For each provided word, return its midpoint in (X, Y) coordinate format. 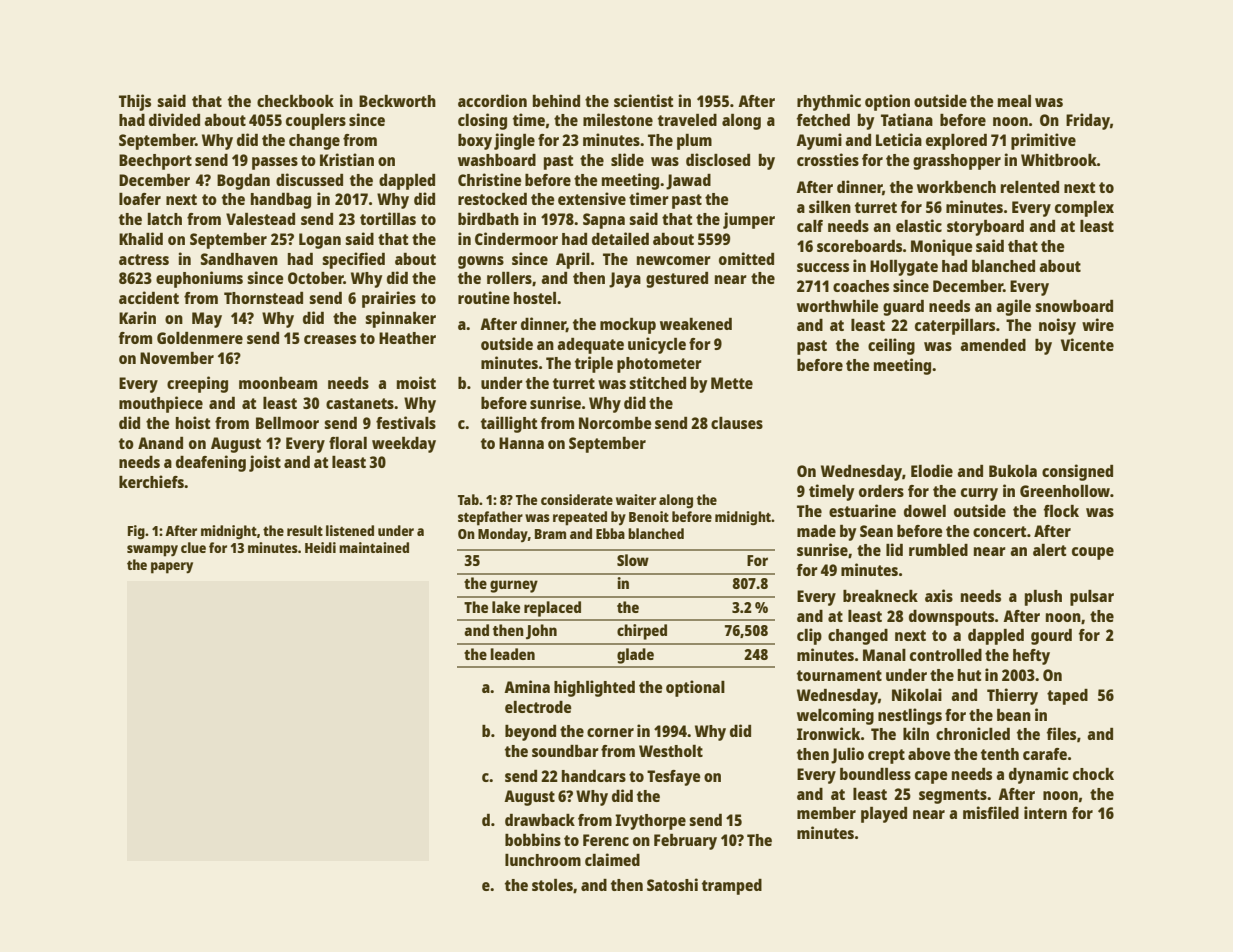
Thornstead (263, 298)
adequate (590, 346)
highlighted (594, 688)
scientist (643, 100)
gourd (1051, 637)
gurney (514, 586)
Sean (876, 531)
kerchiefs (151, 481)
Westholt (671, 751)
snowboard (1074, 306)
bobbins (533, 839)
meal (1014, 101)
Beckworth (397, 101)
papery (172, 568)
